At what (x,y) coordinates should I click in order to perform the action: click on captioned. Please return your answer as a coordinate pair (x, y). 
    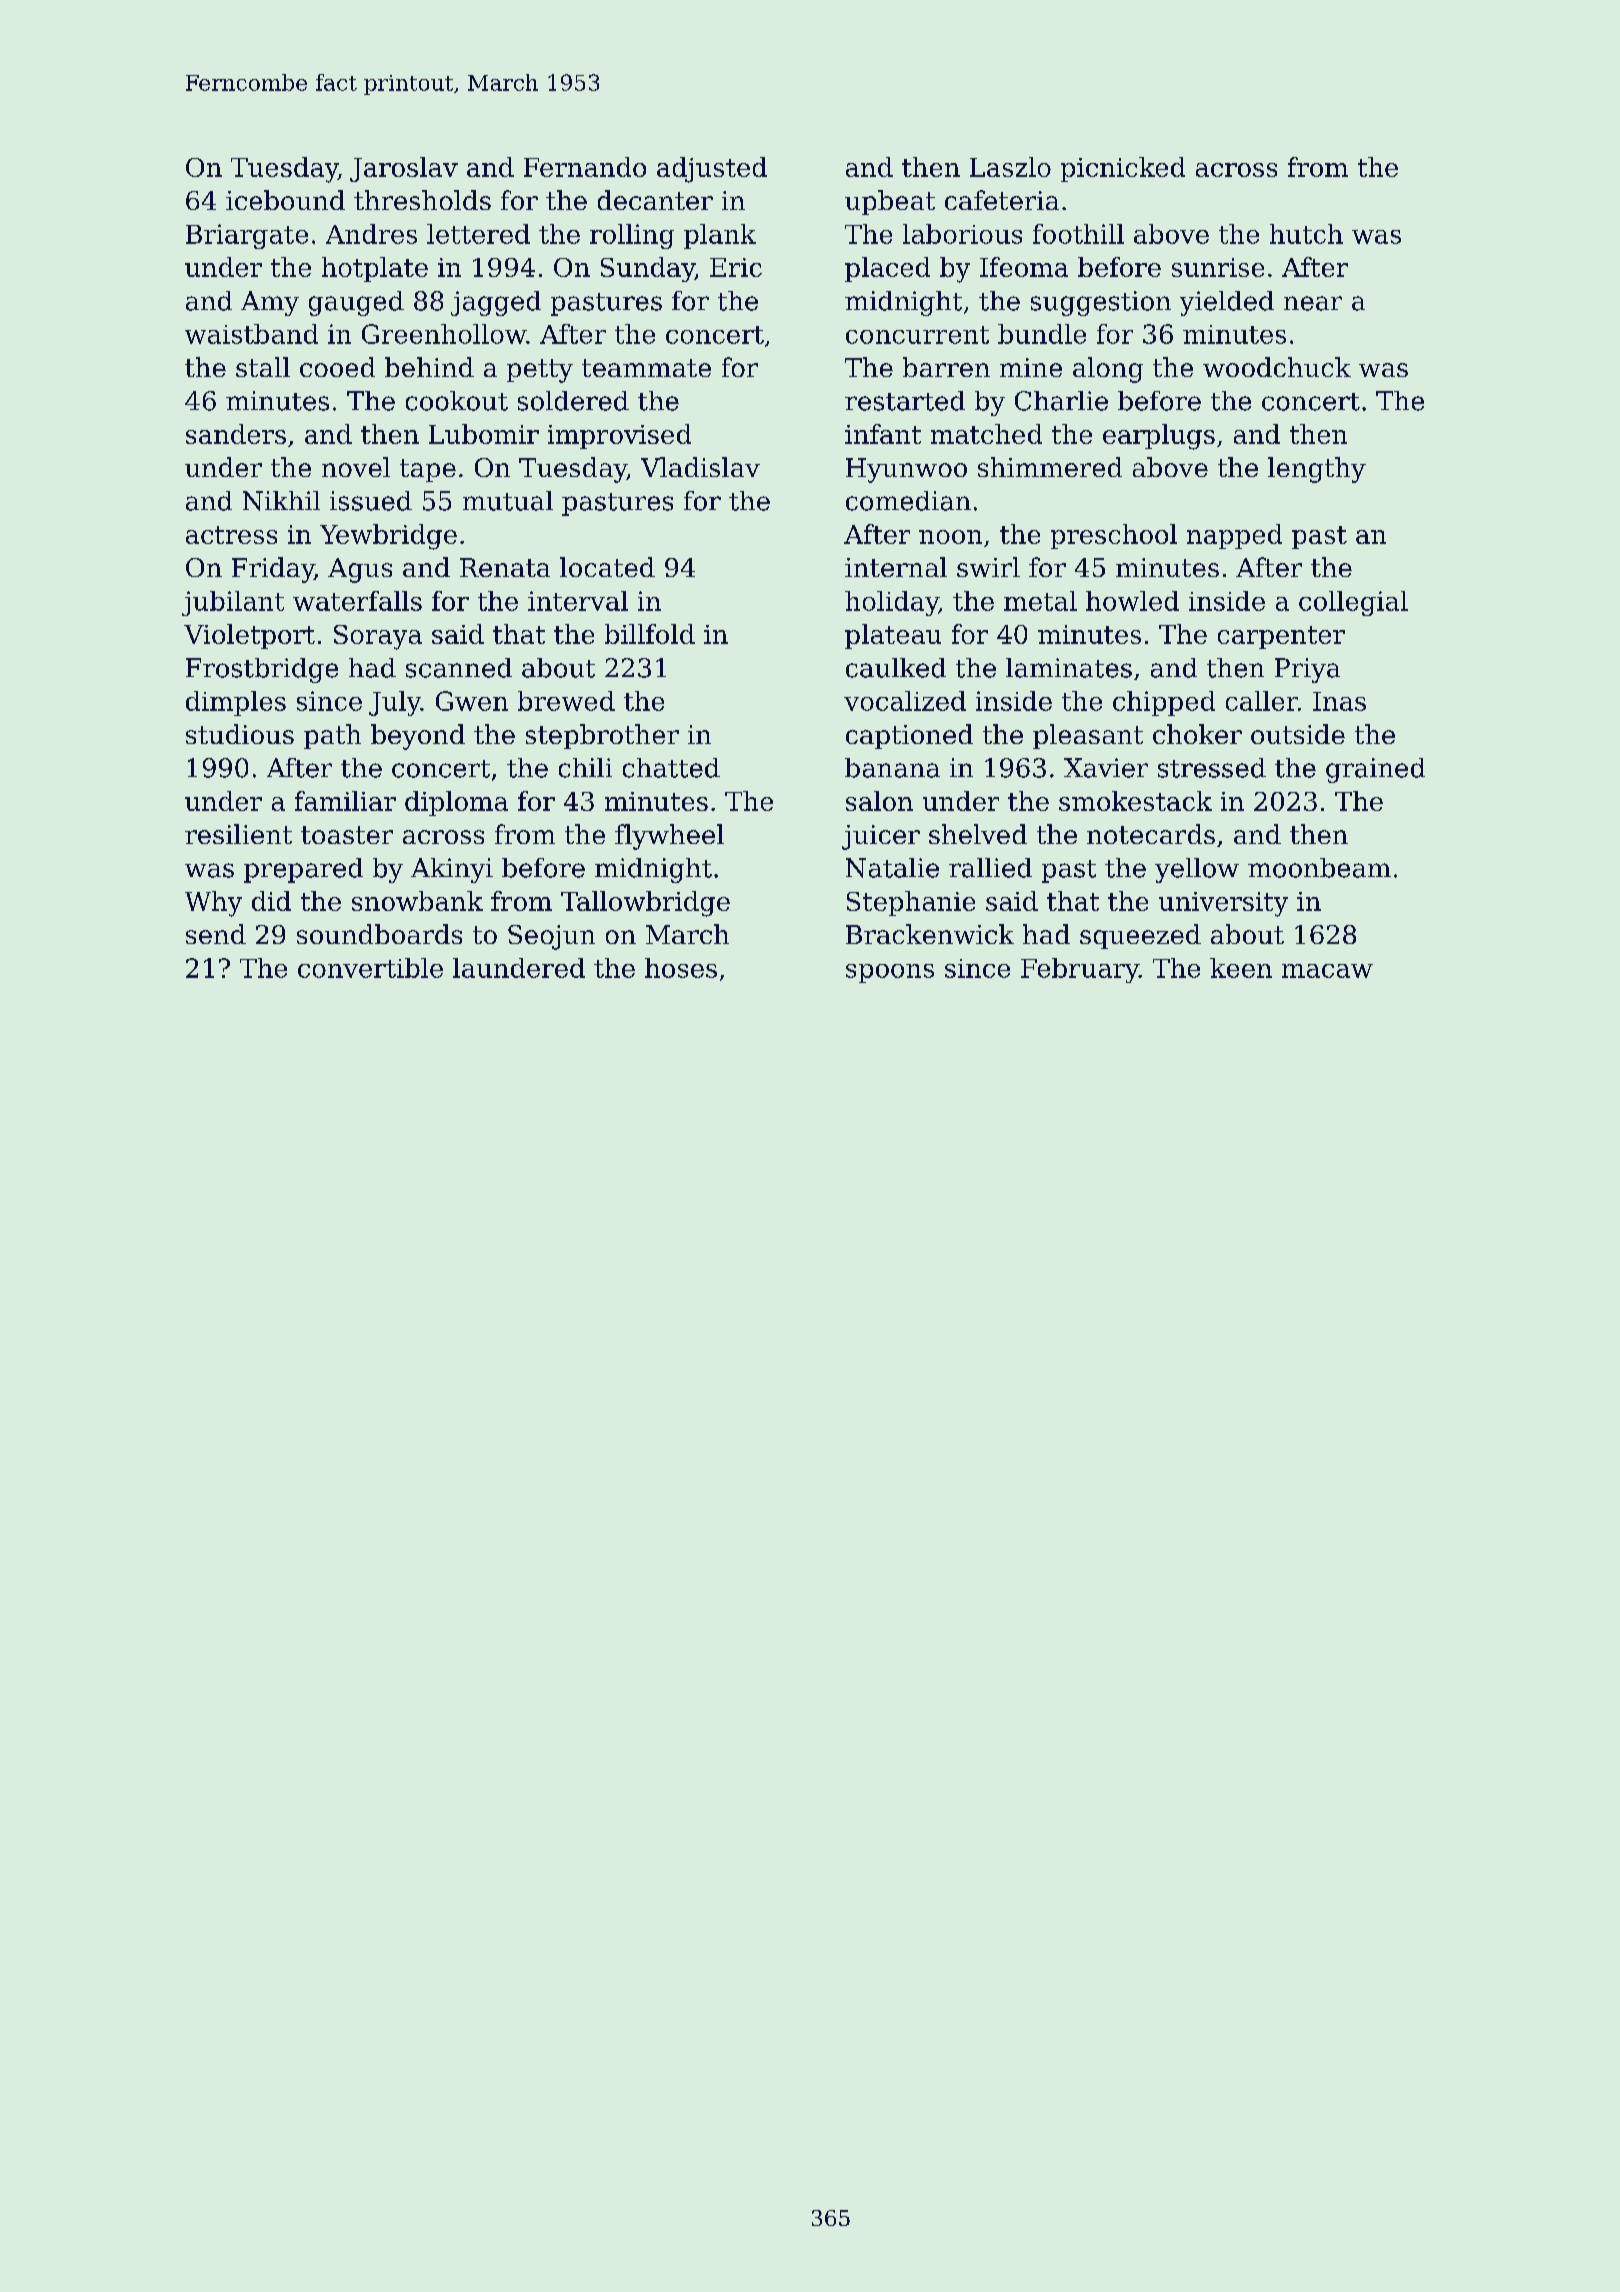
    Looking at the image, I should click on (909, 736).
